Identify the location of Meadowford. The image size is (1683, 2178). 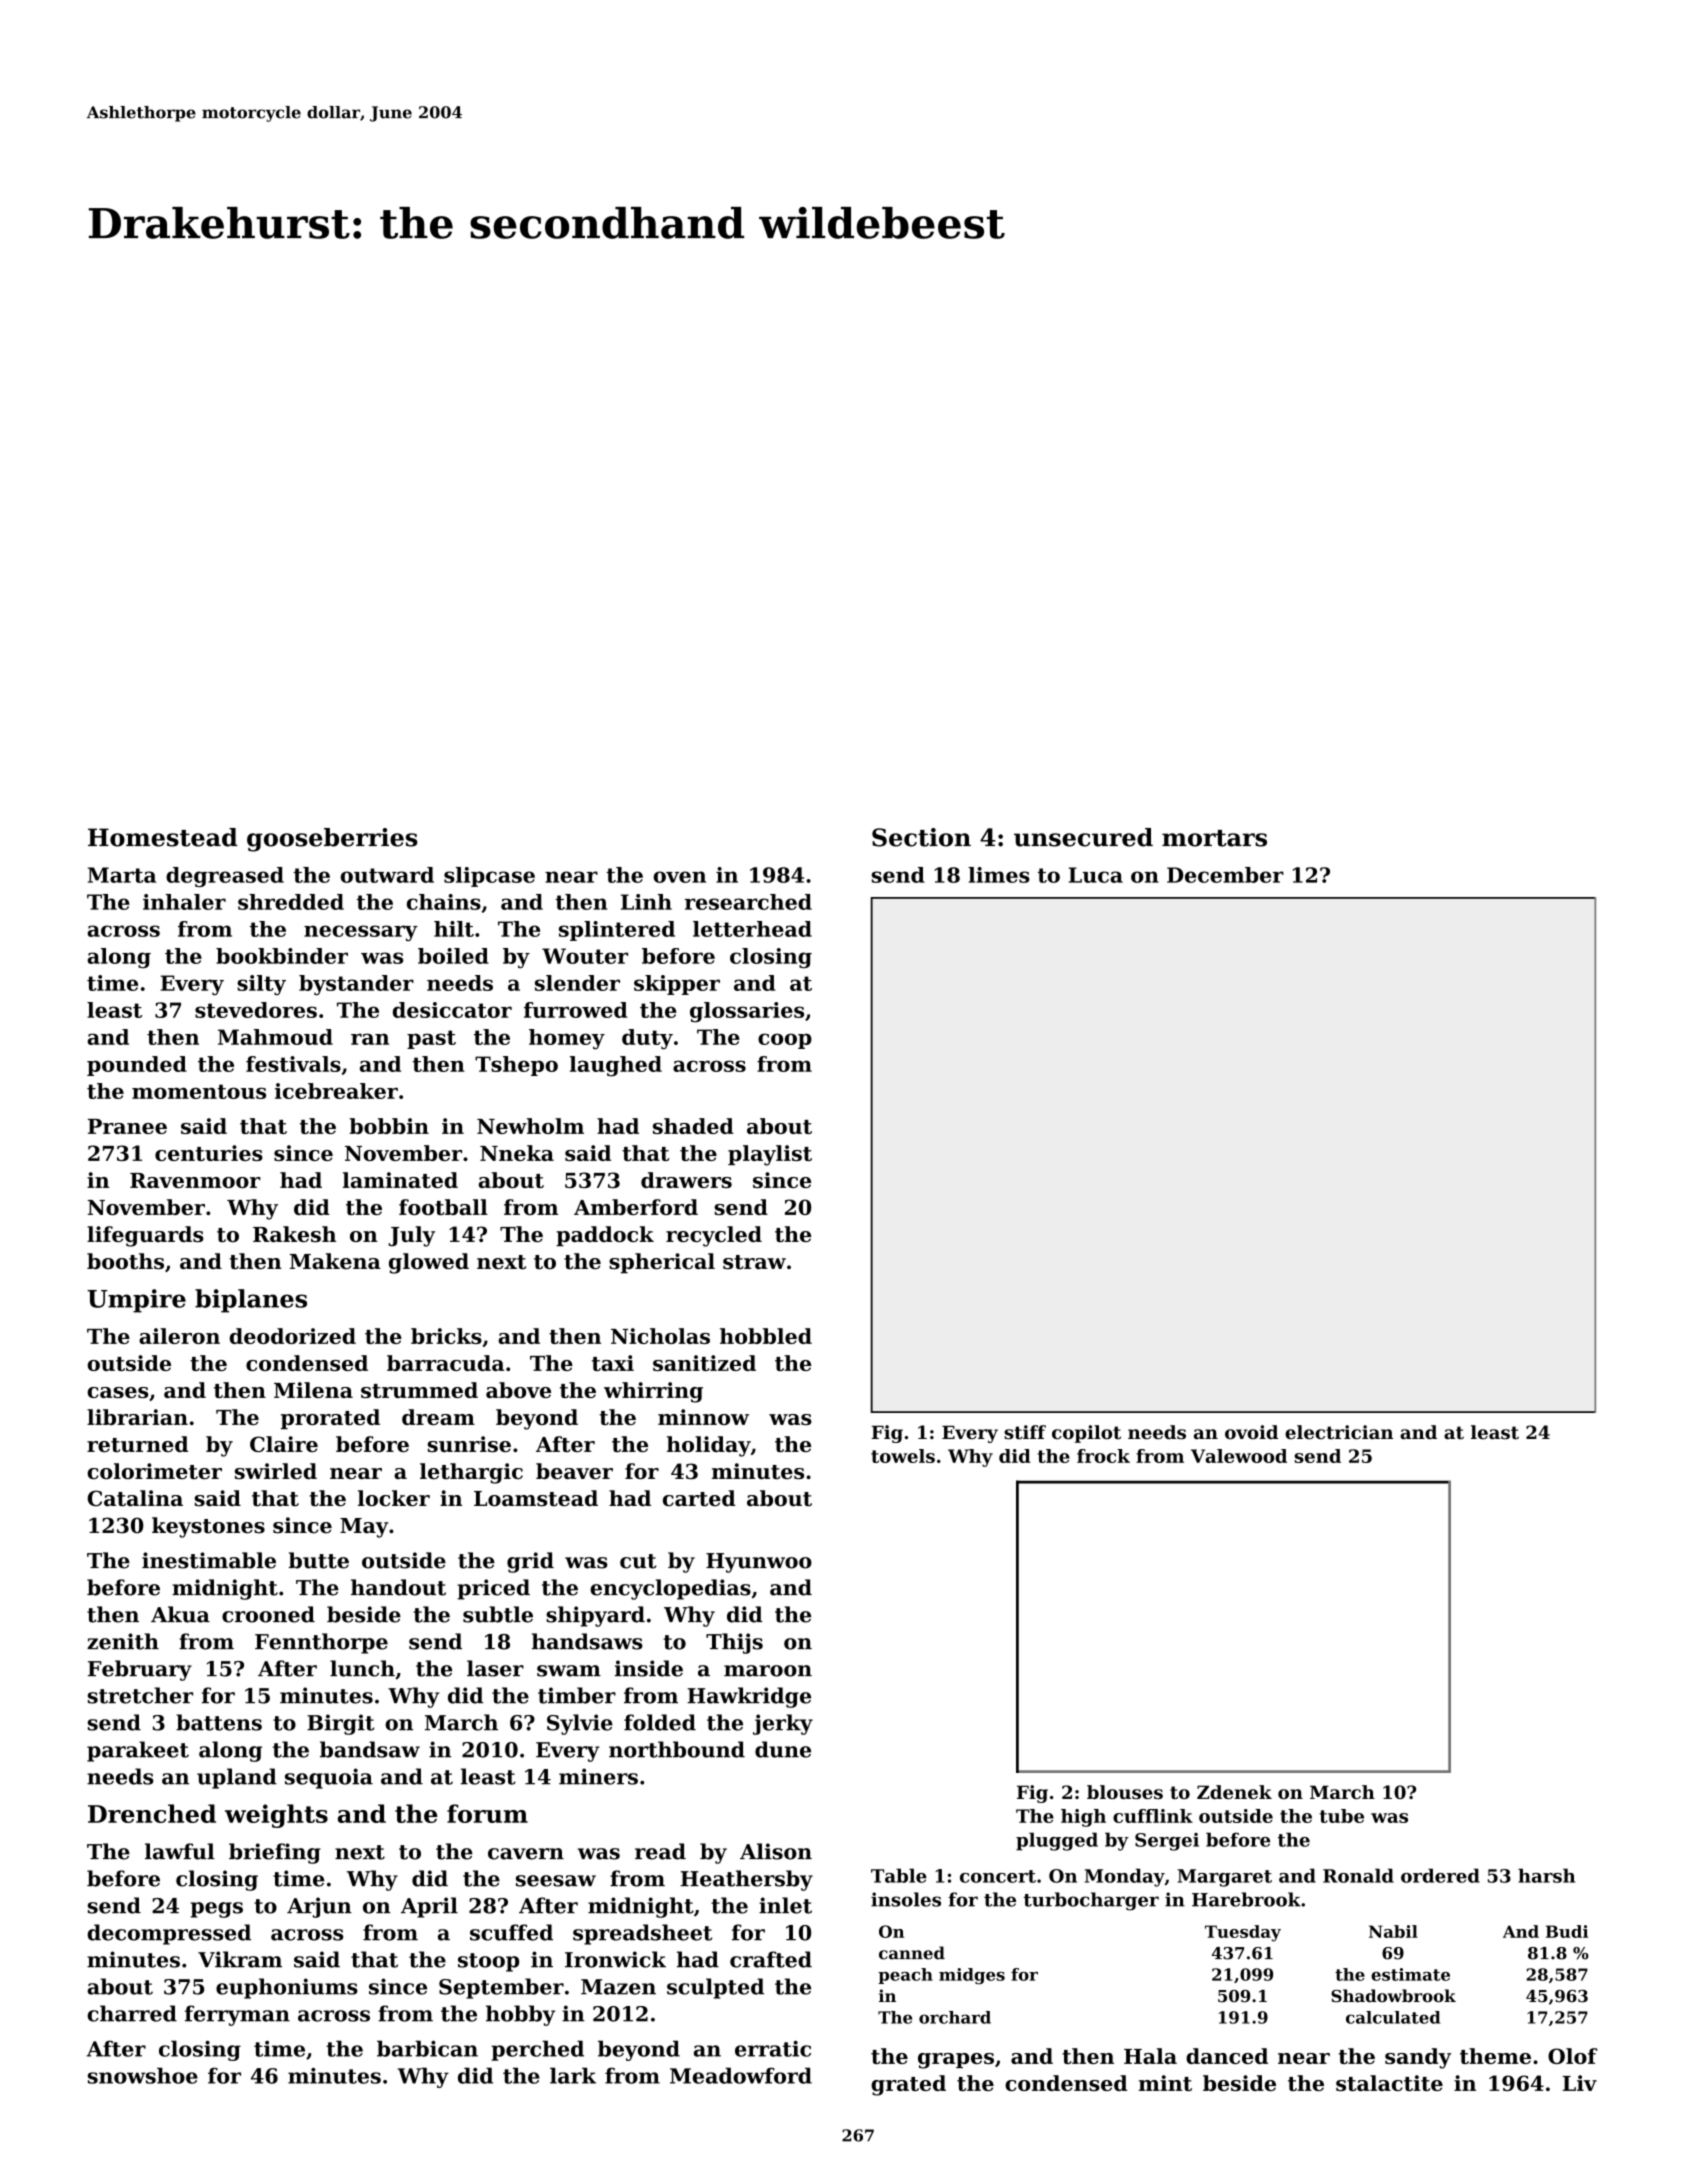
(741, 2075).
